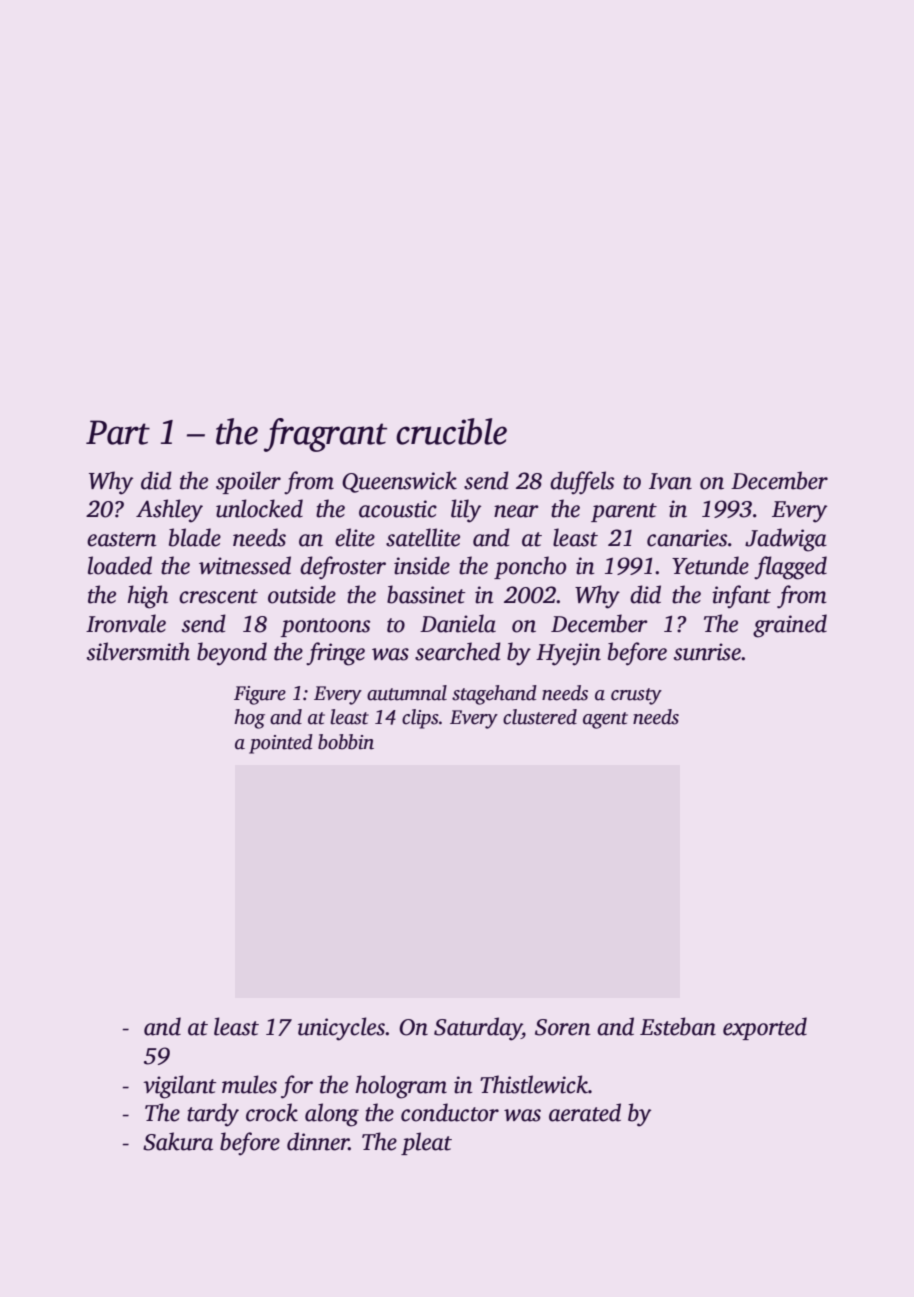  What do you see at coordinates (451, 431) in the screenshot?
I see `crucible` at bounding box center [451, 431].
